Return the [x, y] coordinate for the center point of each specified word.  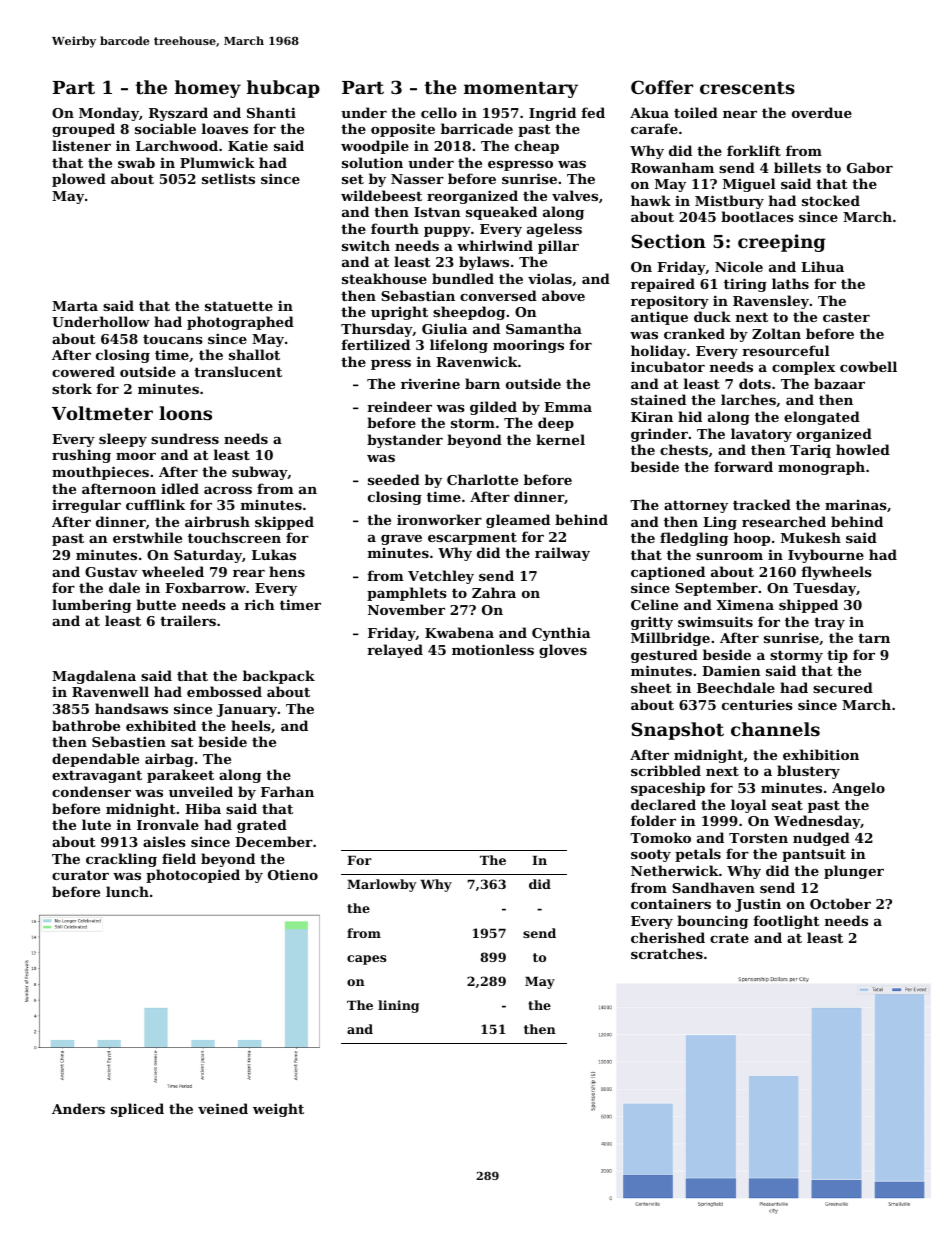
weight [278, 1110]
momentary [521, 90]
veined [223, 1108]
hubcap [283, 89]
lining [398, 1006]
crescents [747, 88]
